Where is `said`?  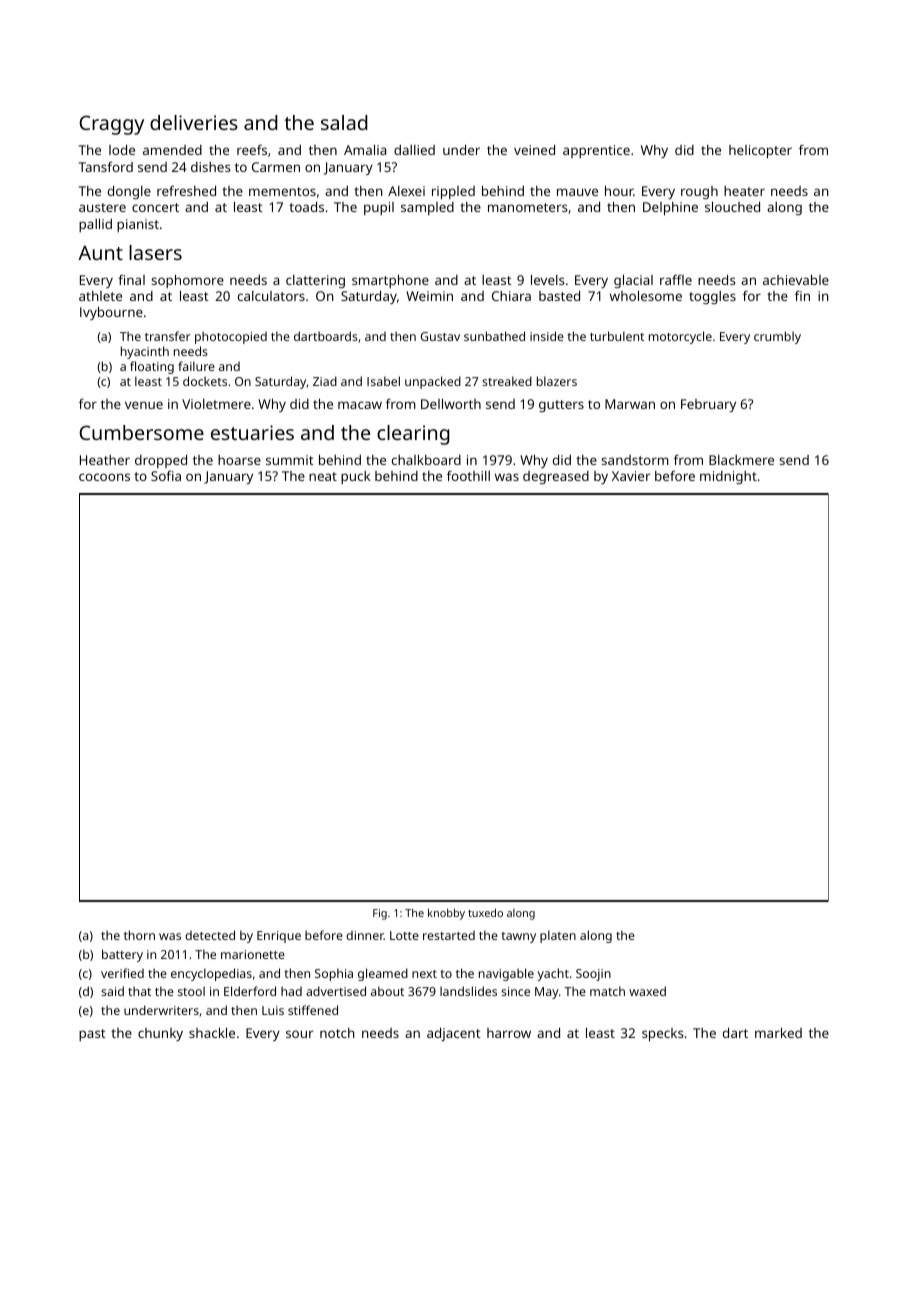 said is located at coordinates (112, 991).
